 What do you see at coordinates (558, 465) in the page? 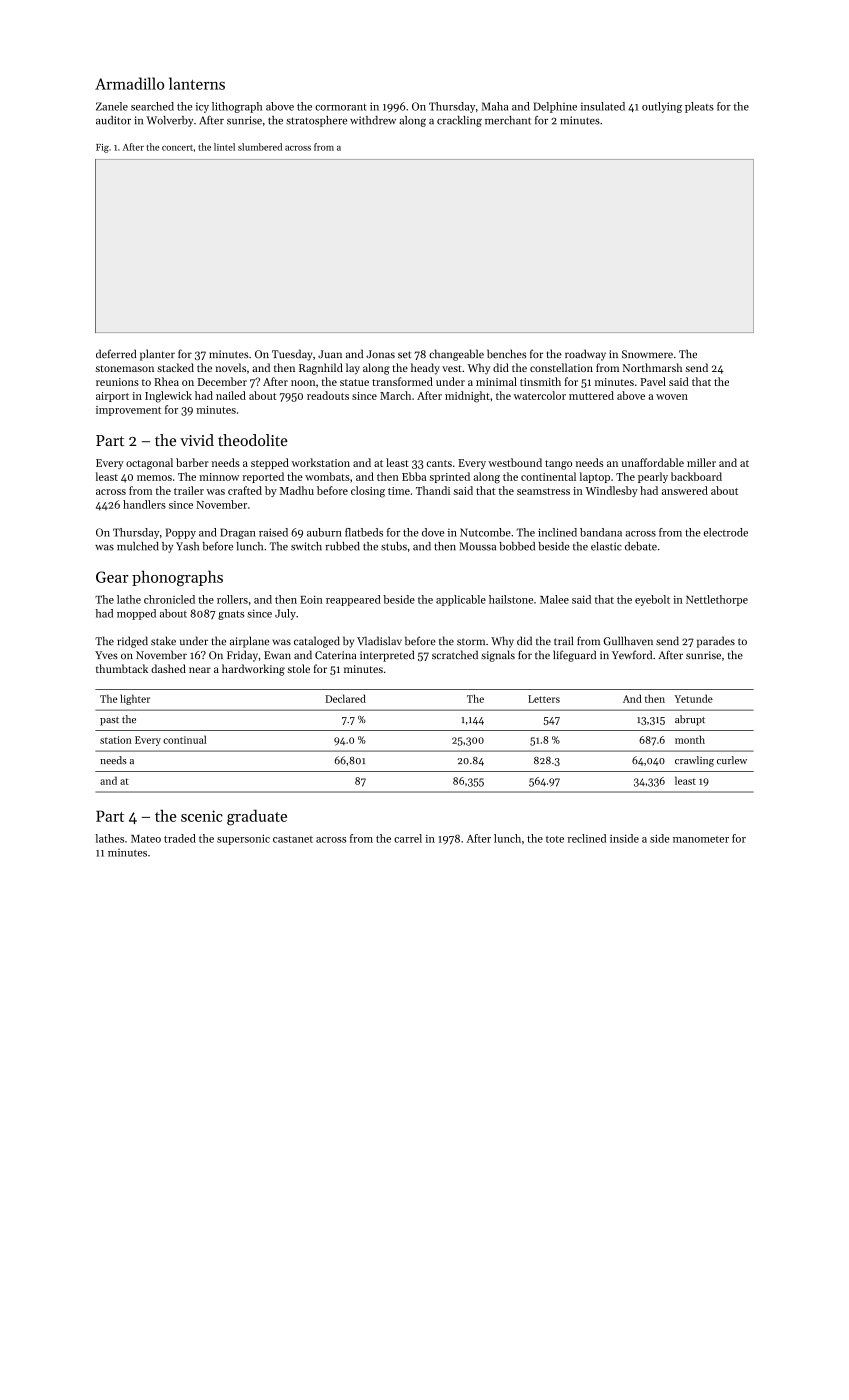
I see `tango` at bounding box center [558, 465].
